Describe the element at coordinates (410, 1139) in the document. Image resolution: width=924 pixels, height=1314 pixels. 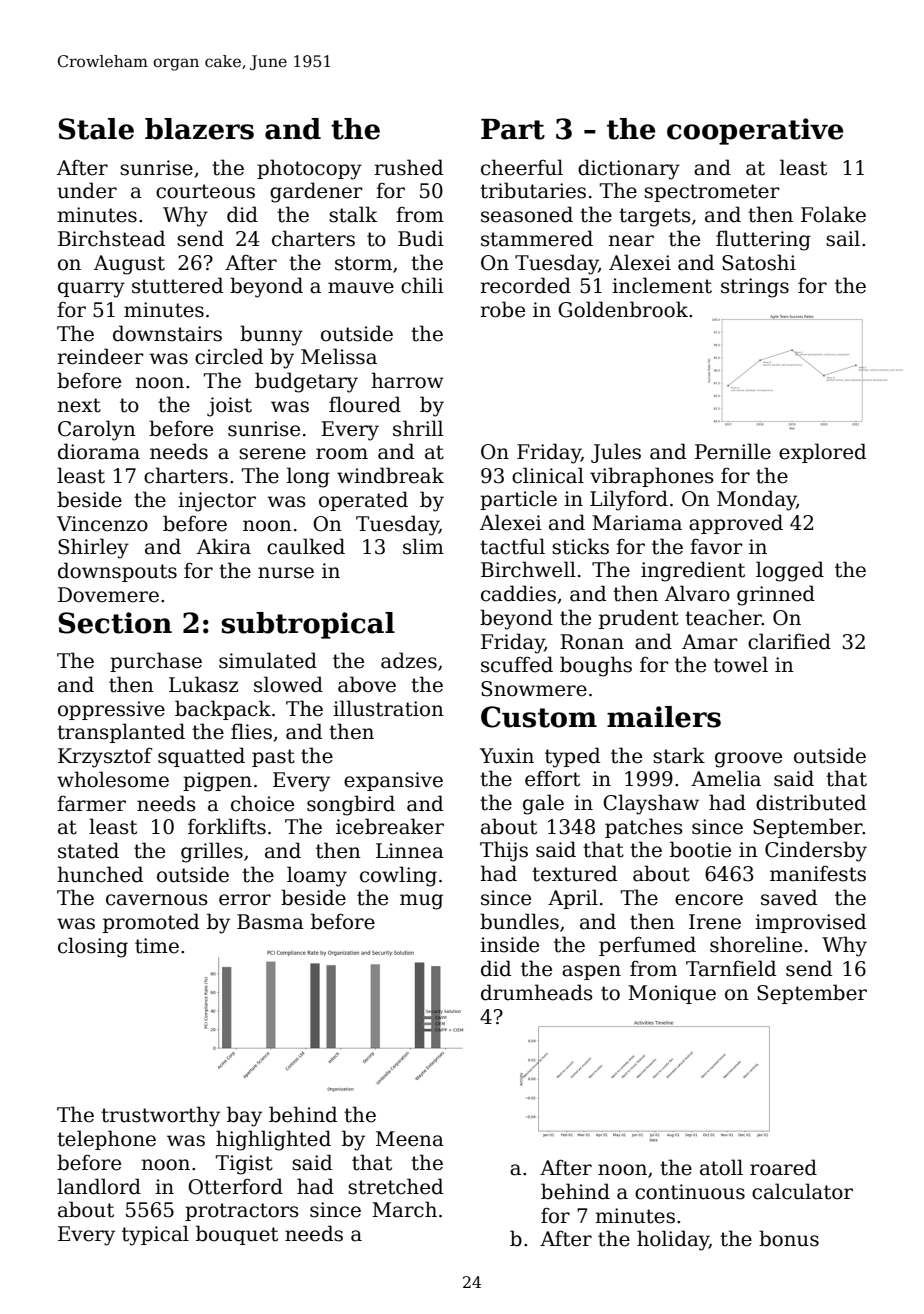
I see `Meena` at that location.
